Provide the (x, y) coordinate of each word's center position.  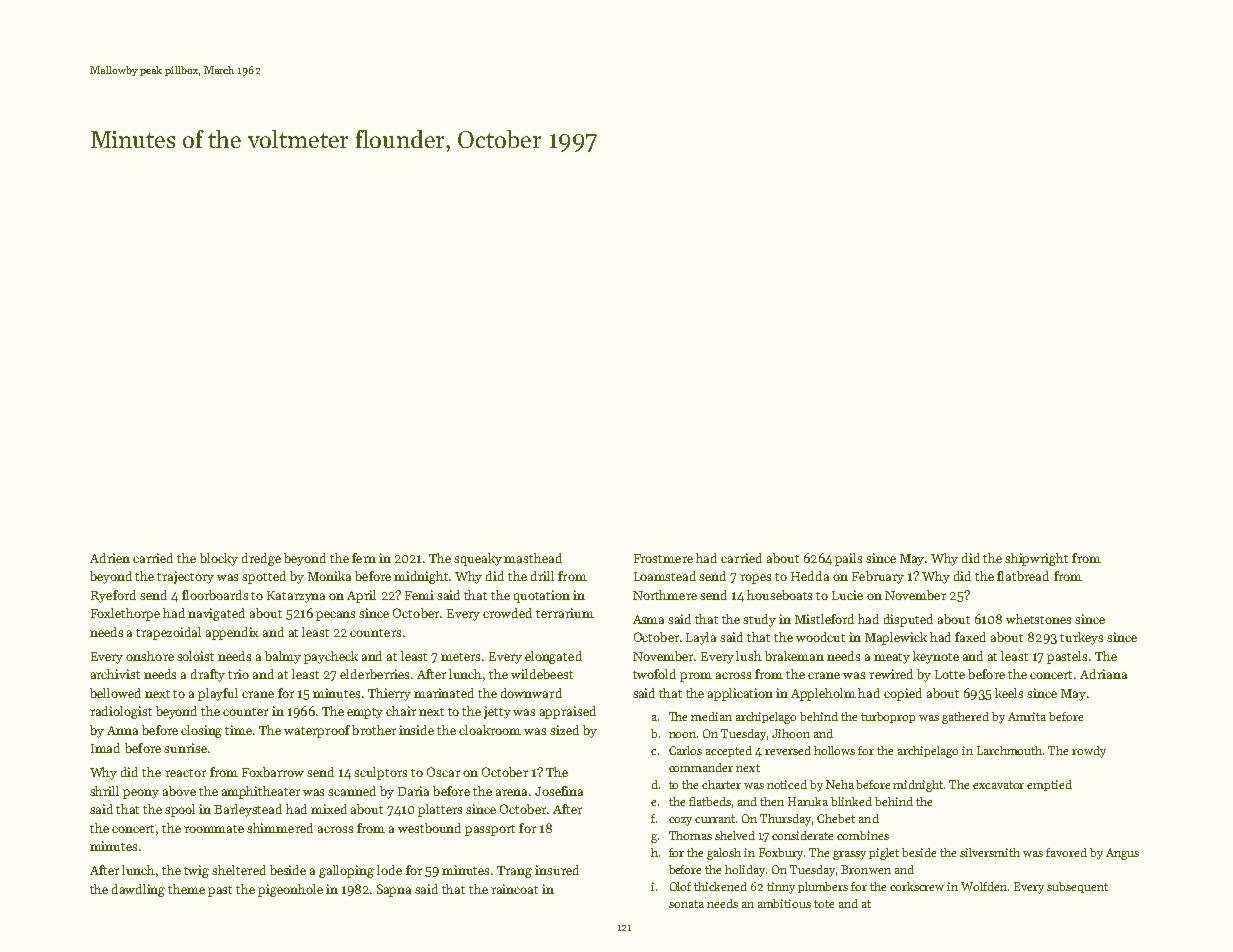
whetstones (1038, 619)
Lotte (950, 674)
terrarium (565, 613)
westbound (429, 828)
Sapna (394, 890)
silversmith (990, 852)
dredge (261, 559)
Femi (419, 595)
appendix (232, 633)
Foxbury (781, 854)
